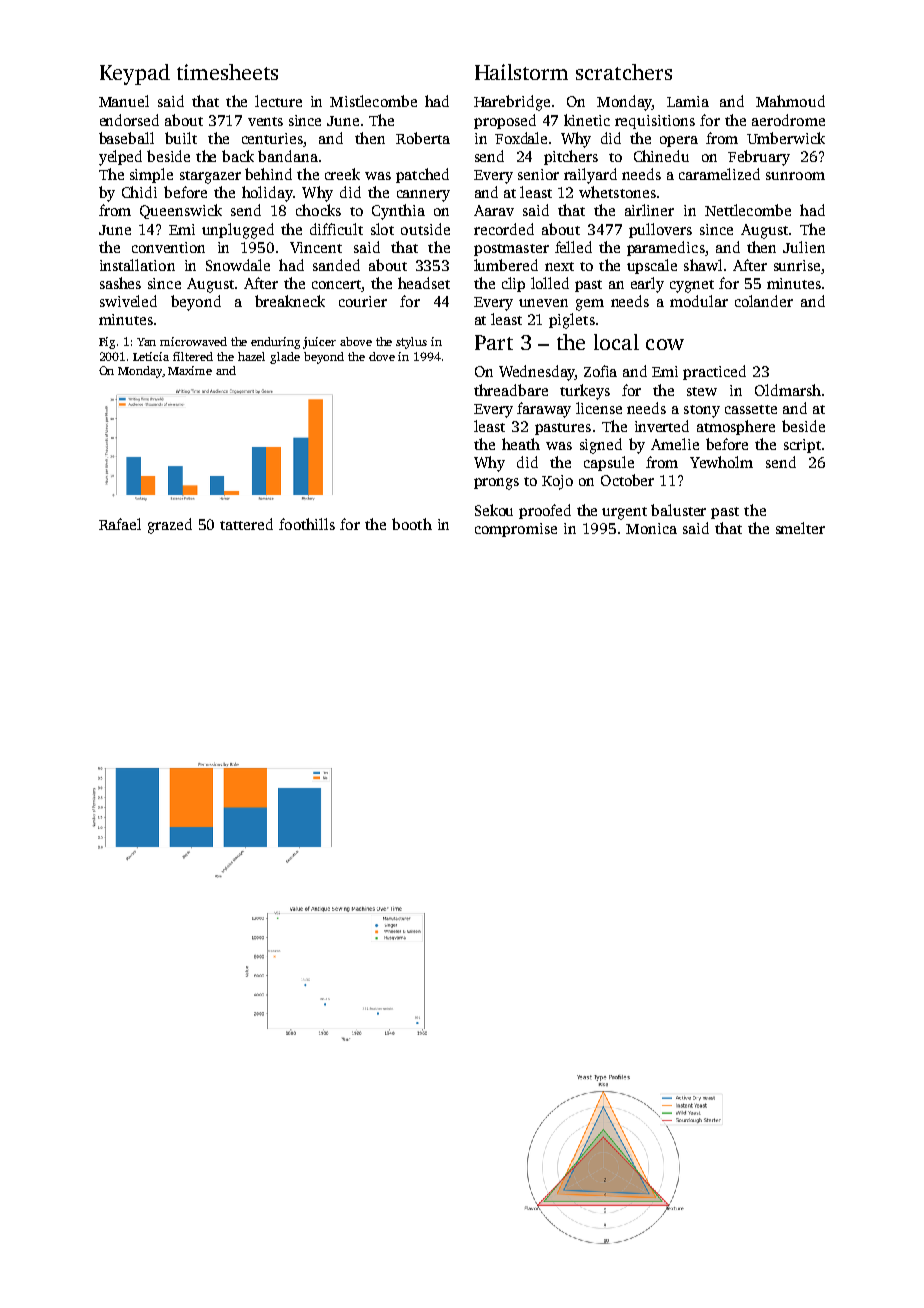 The width and height of the document is (924, 1308). What do you see at coordinates (307, 524) in the document?
I see `foothills` at bounding box center [307, 524].
